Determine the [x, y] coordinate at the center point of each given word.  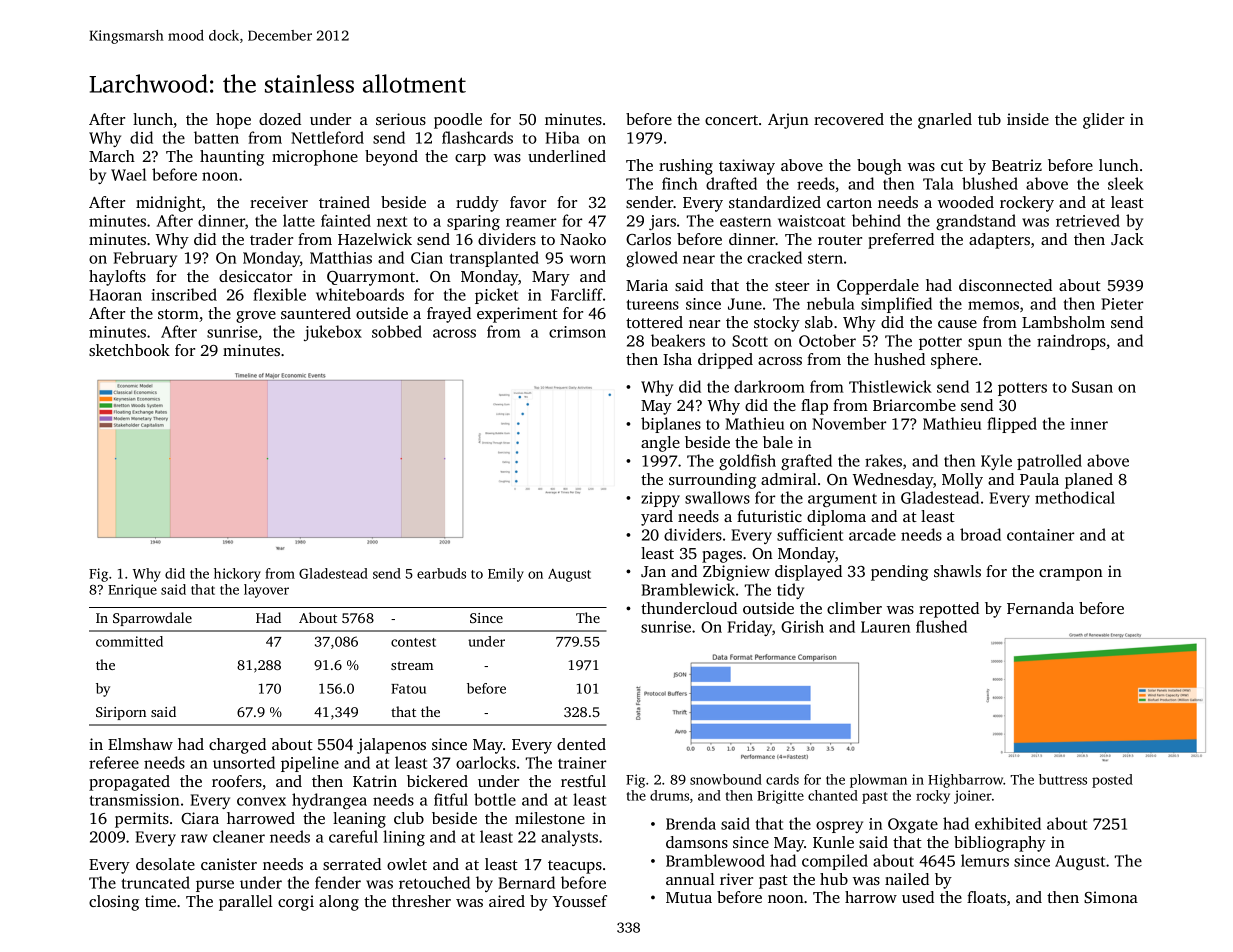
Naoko [583, 239]
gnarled [945, 121]
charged [237, 746]
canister [229, 864]
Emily [506, 575]
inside [1028, 119]
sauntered [316, 313]
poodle [458, 121]
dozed [280, 119]
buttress [1063, 779]
